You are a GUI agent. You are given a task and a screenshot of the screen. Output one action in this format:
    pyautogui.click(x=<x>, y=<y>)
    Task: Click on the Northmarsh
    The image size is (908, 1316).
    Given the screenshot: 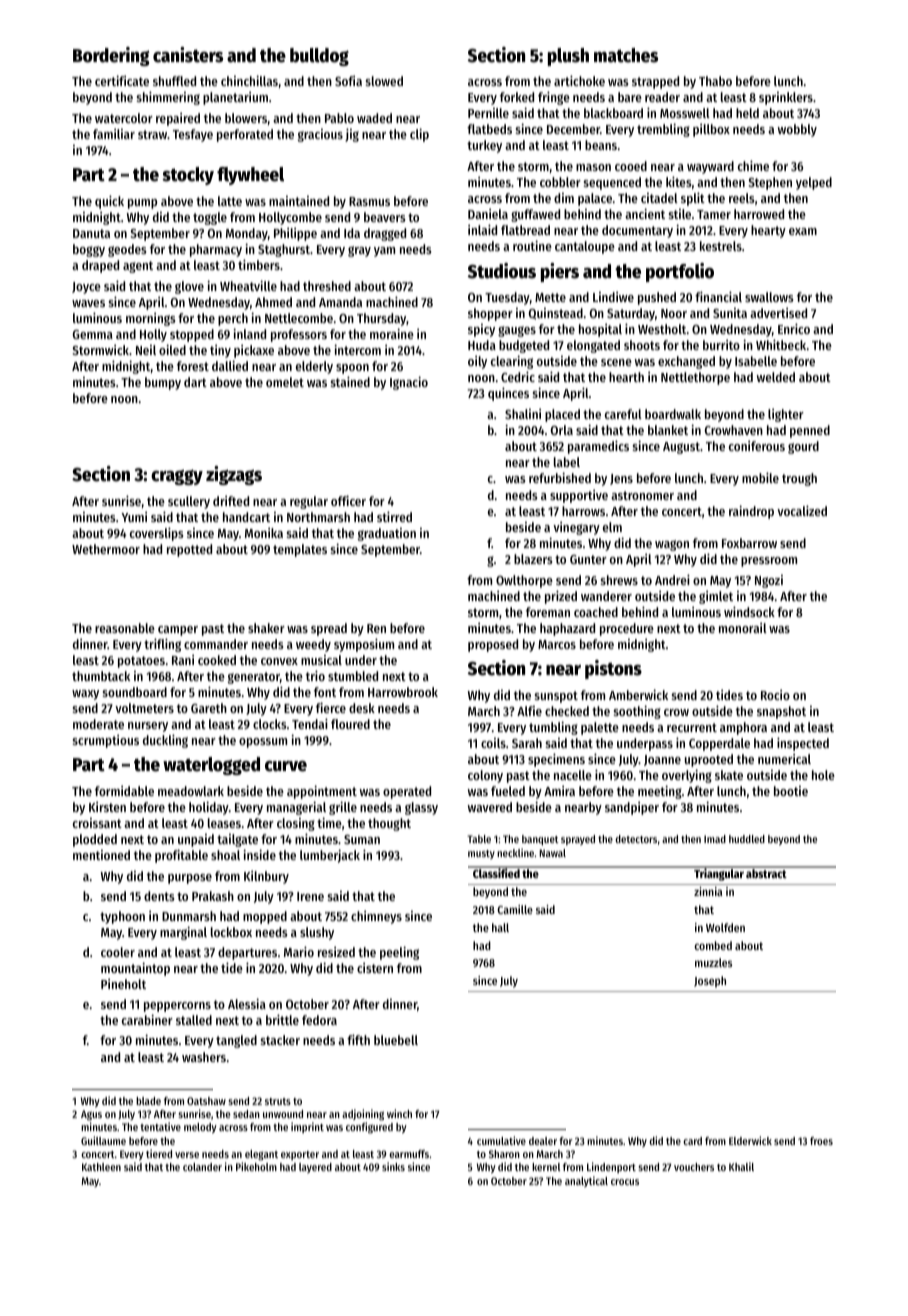 What is the action you would take?
    pyautogui.click(x=318, y=517)
